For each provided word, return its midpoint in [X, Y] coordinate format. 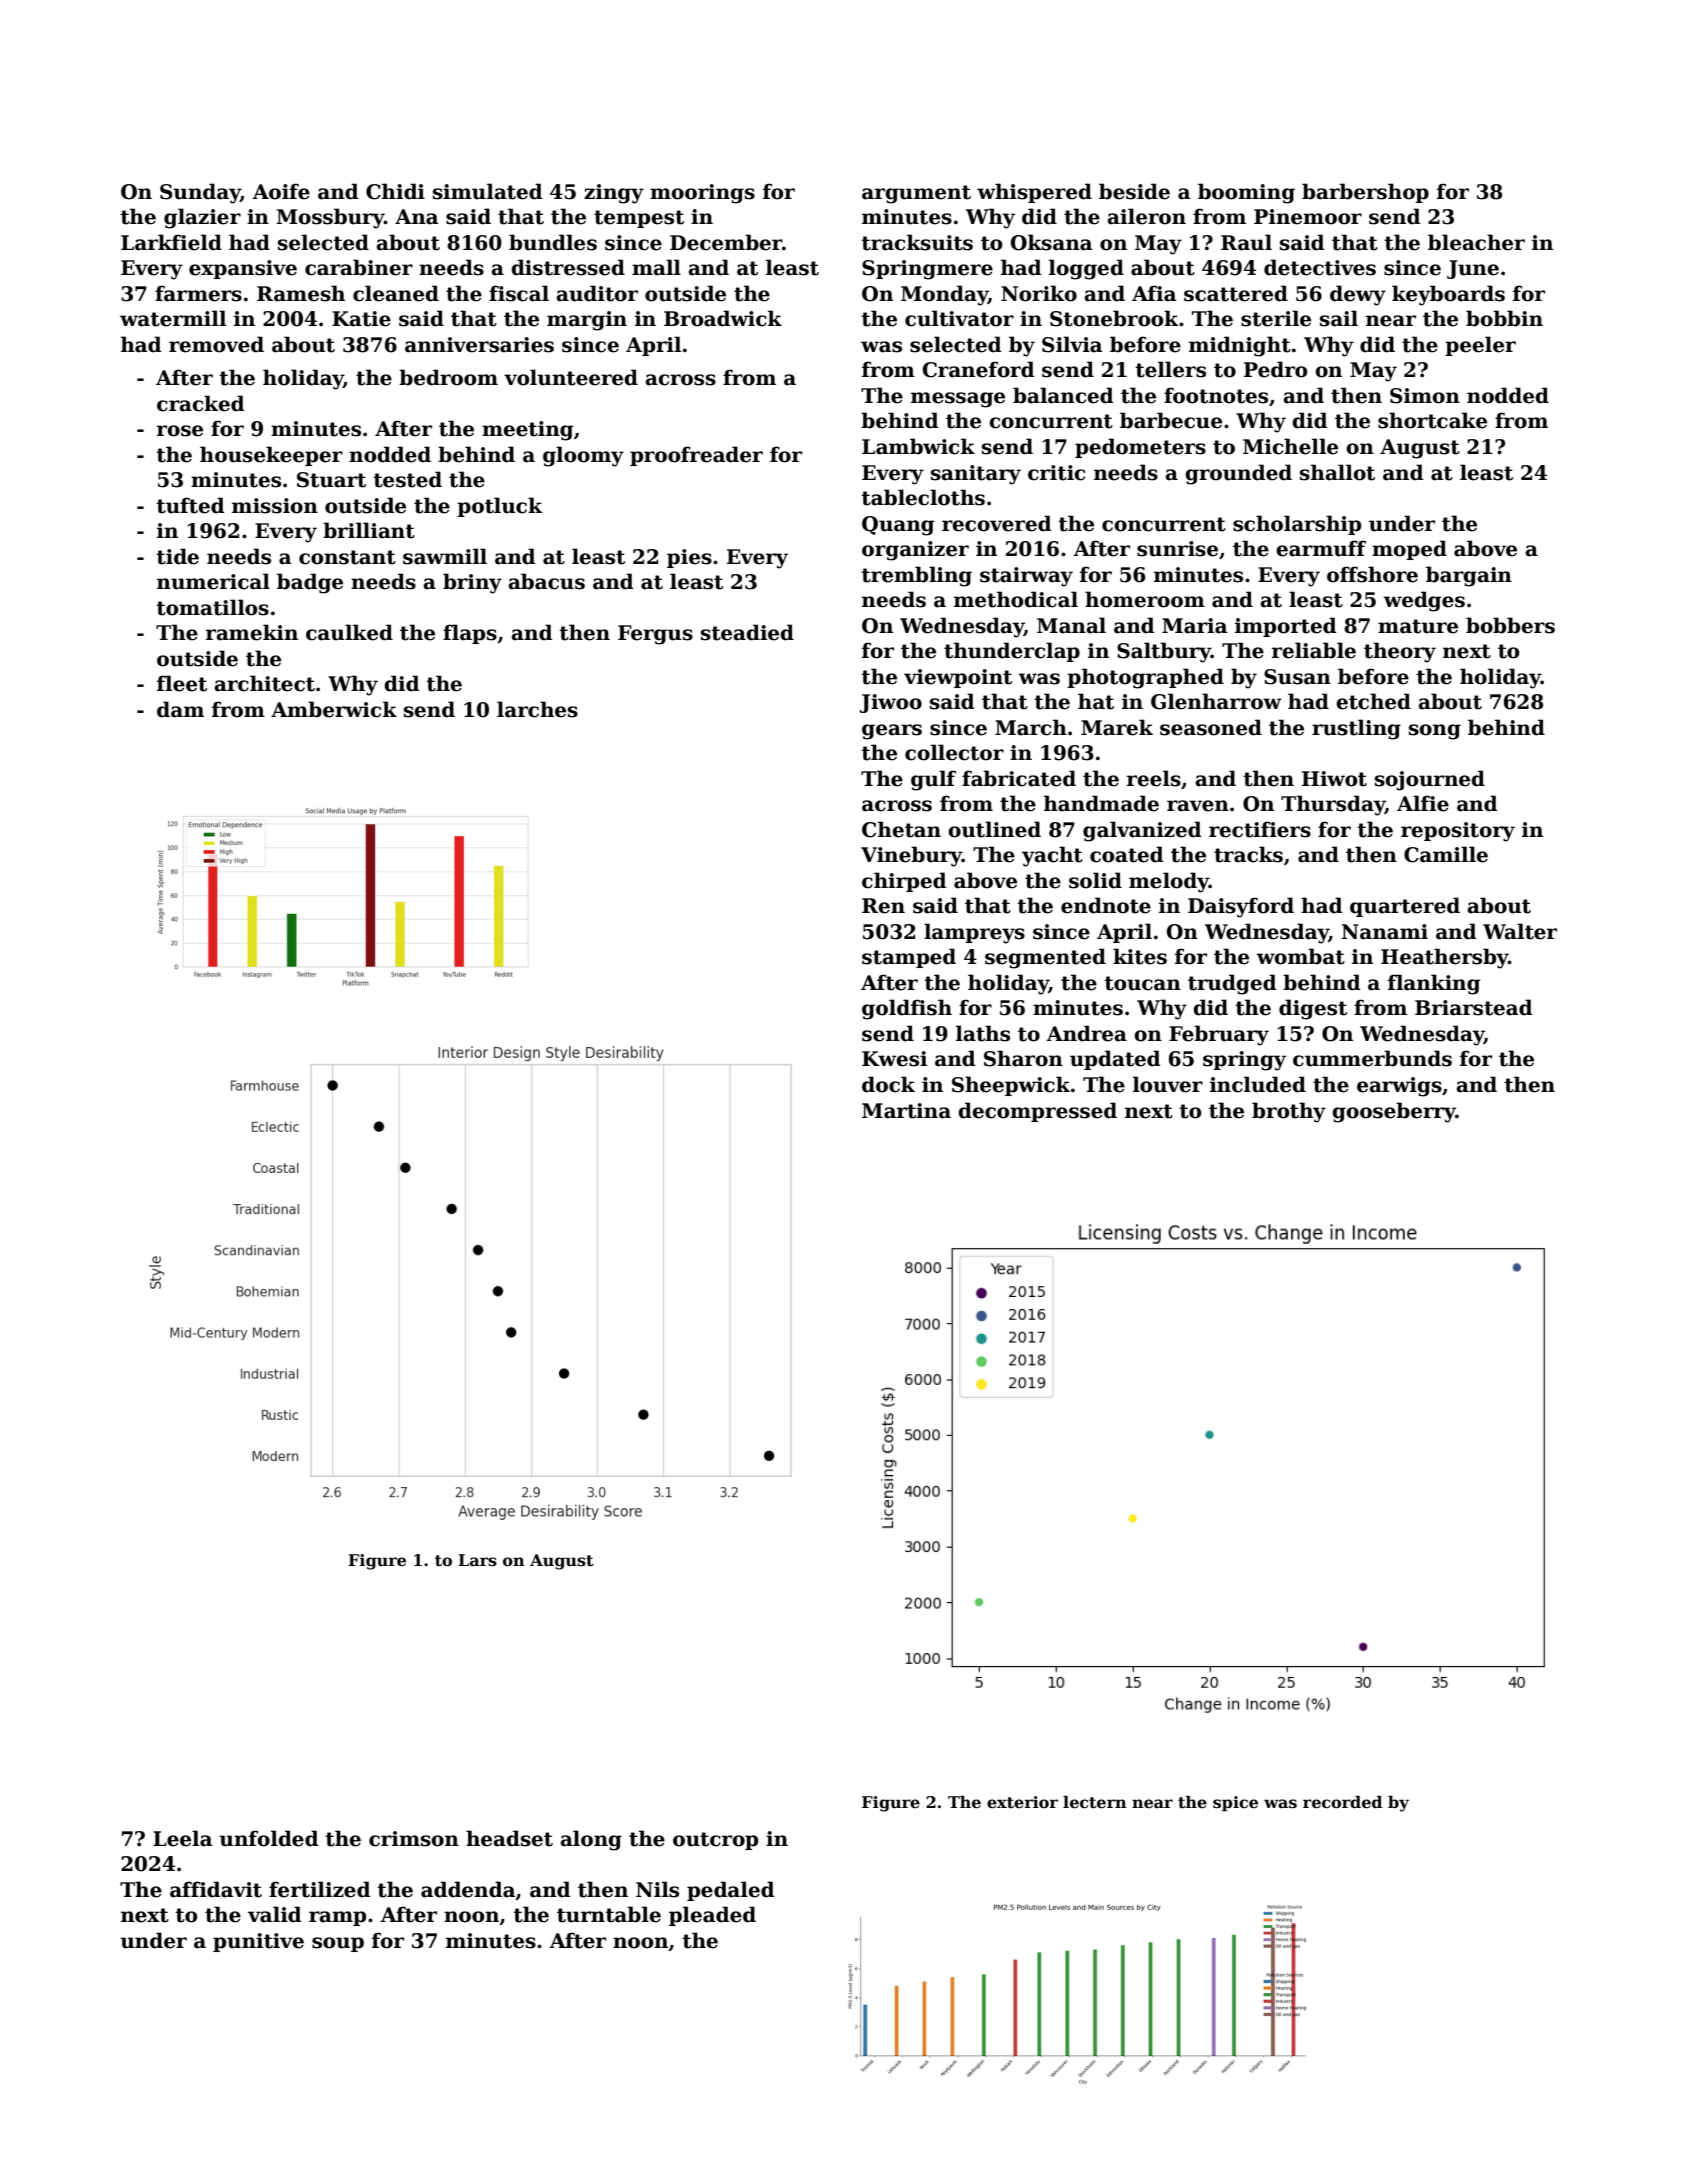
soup [338, 1944]
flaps [470, 634]
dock [888, 1084]
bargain [1469, 576]
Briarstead [1473, 1007]
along [591, 1840]
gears [892, 732]
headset [509, 1838]
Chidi [395, 191]
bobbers [1510, 625]
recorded [1342, 1802]
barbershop [1365, 193]
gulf [933, 780]
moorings [702, 194]
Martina [906, 1111]
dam [180, 709]
